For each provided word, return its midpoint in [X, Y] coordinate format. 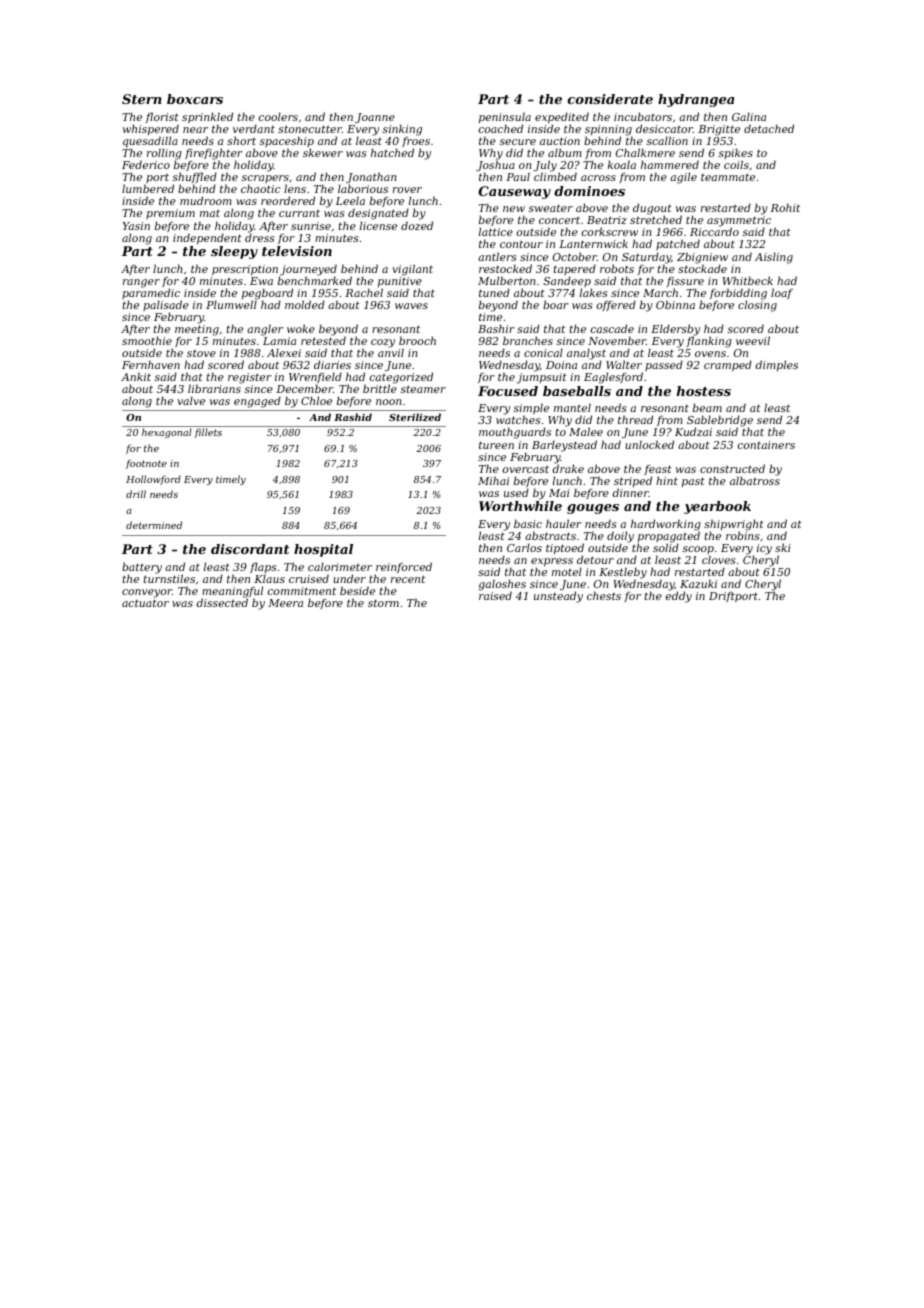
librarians [214, 389]
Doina [561, 365]
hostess [704, 391]
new [514, 209]
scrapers [265, 180]
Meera [285, 603]
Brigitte [719, 130]
